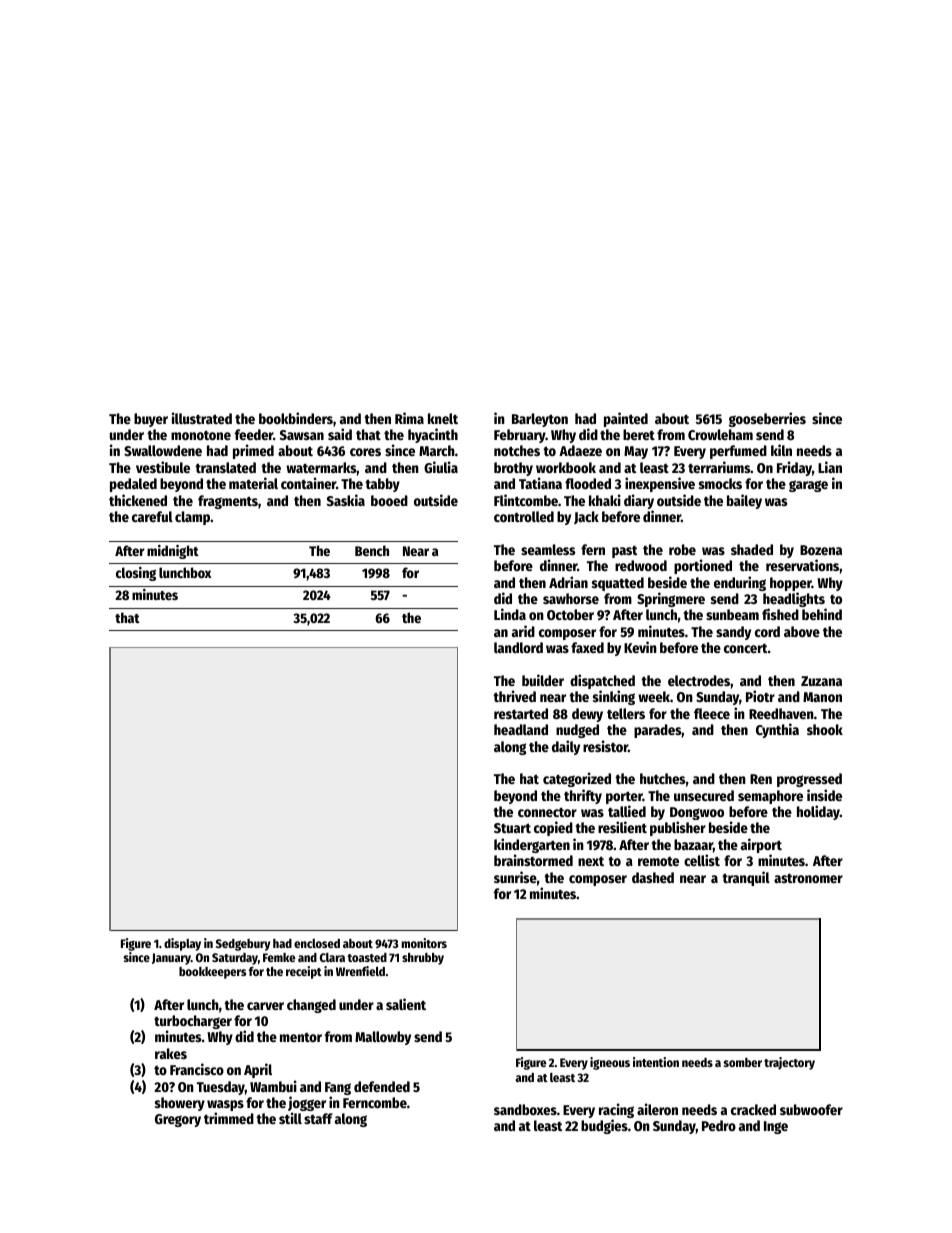 Image resolution: width=952 pixels, height=1233 pixels. I want to click on translated, so click(225, 467).
